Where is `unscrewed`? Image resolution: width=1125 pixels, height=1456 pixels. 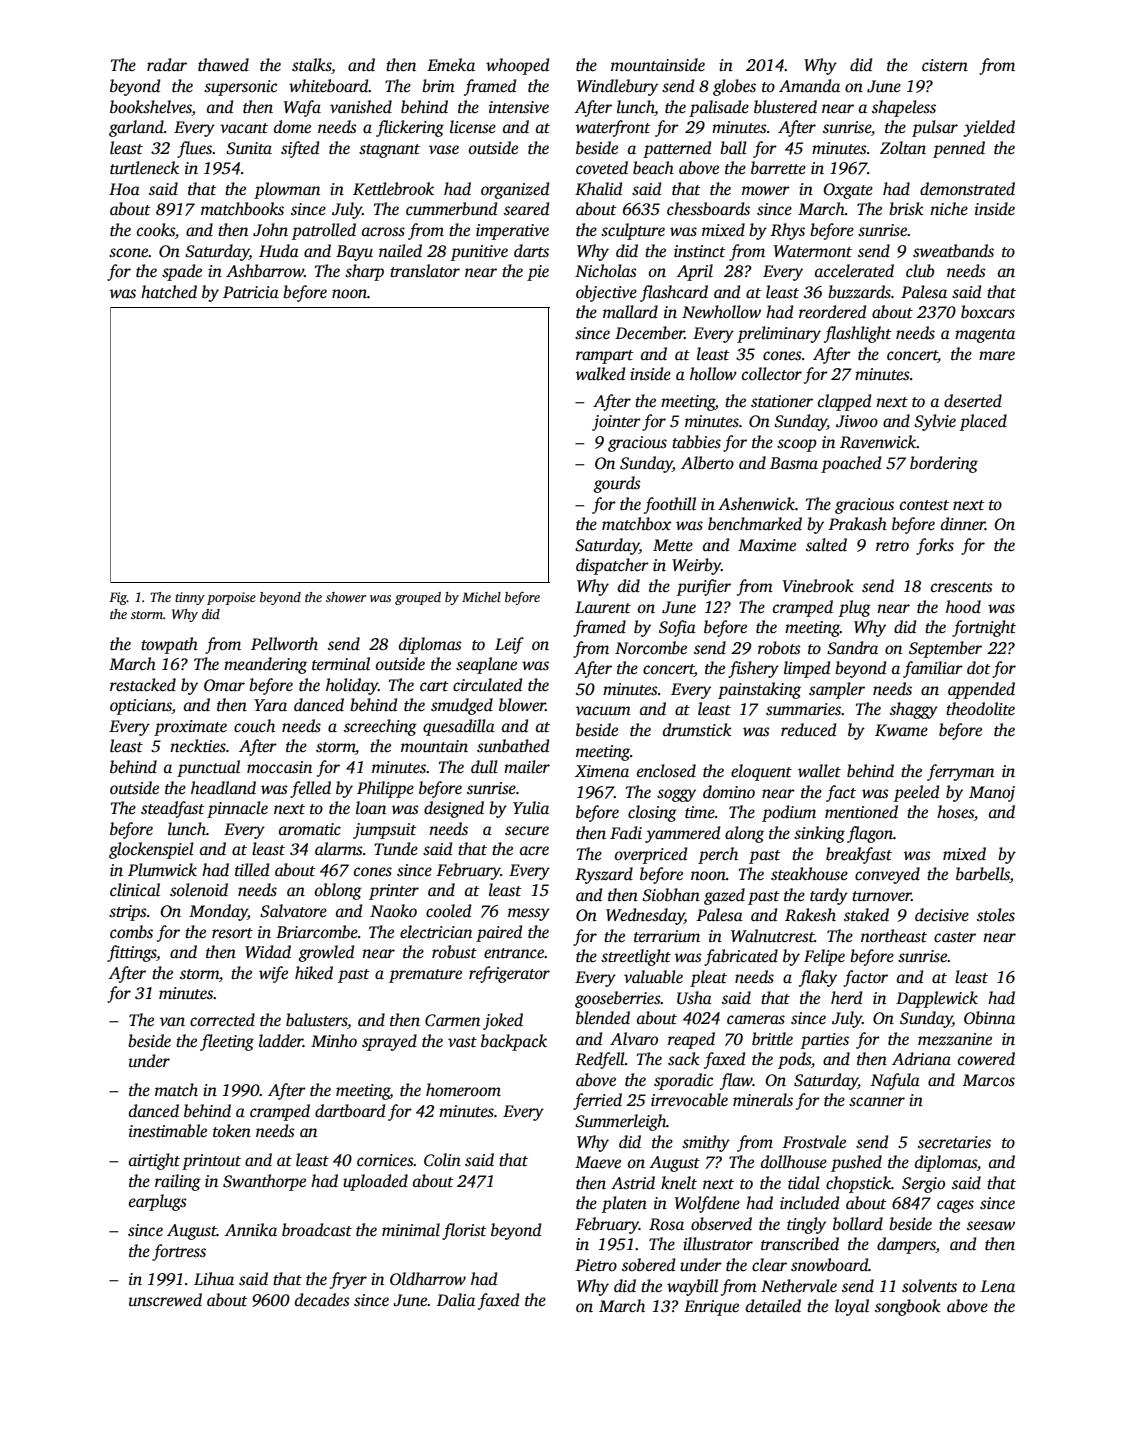 unscrewed is located at coordinates (165, 1300).
